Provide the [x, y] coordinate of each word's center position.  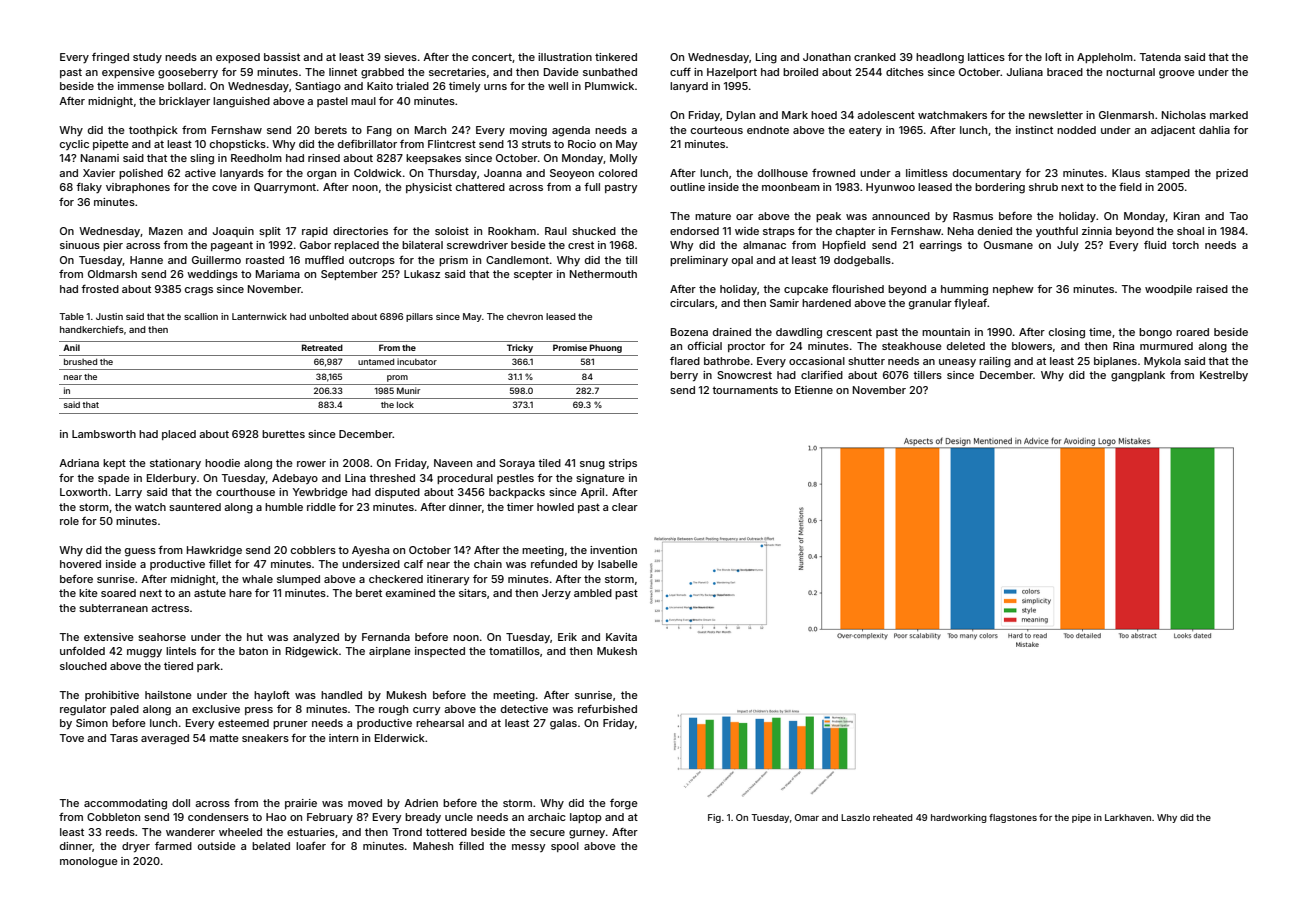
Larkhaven [1128, 817]
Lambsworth [104, 434]
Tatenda [1160, 57]
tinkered [616, 57]
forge [624, 804]
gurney [587, 834]
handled [341, 695]
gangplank [1138, 376]
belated [271, 846]
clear [625, 507]
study [147, 58]
